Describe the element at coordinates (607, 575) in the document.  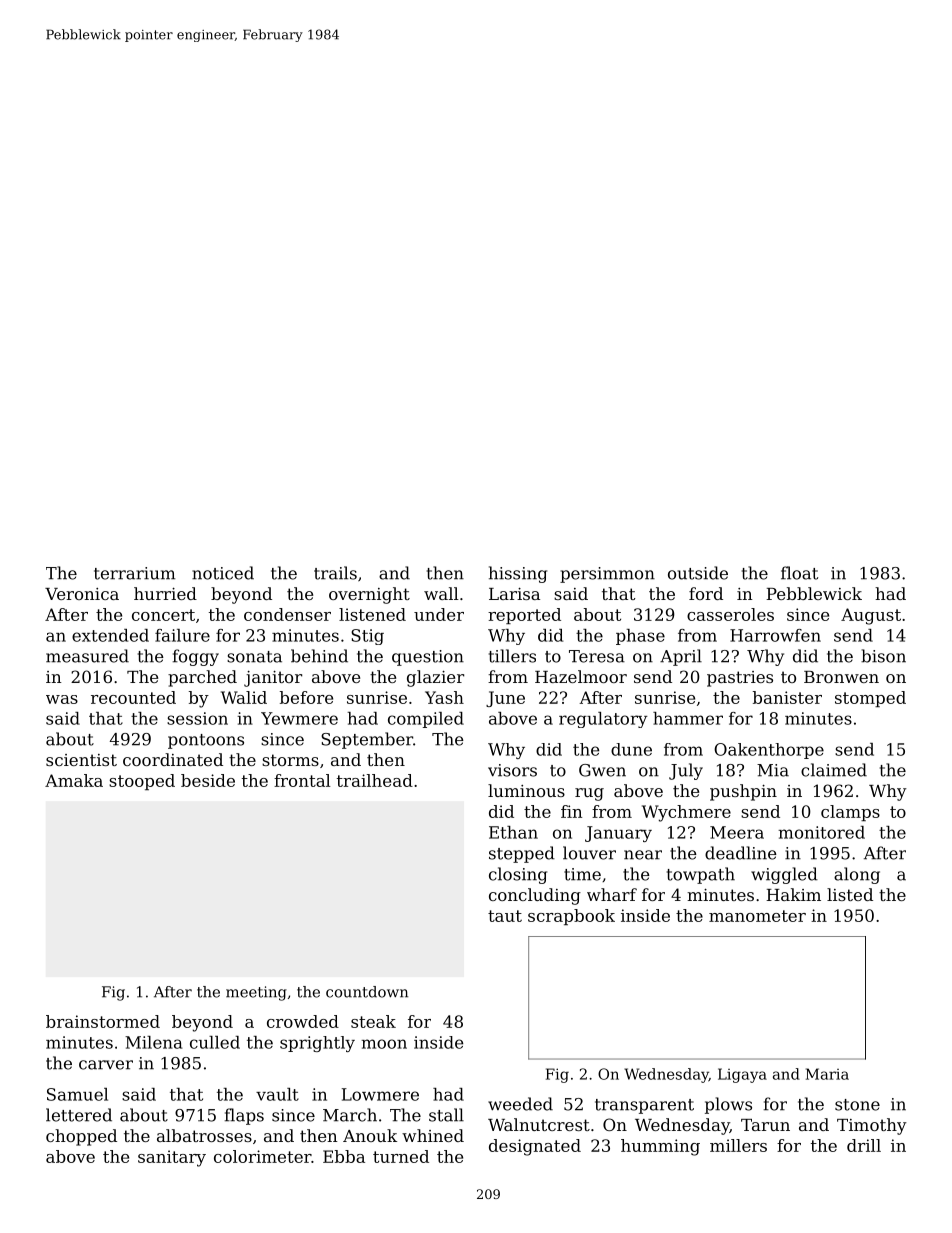
I see `persimmon` at that location.
